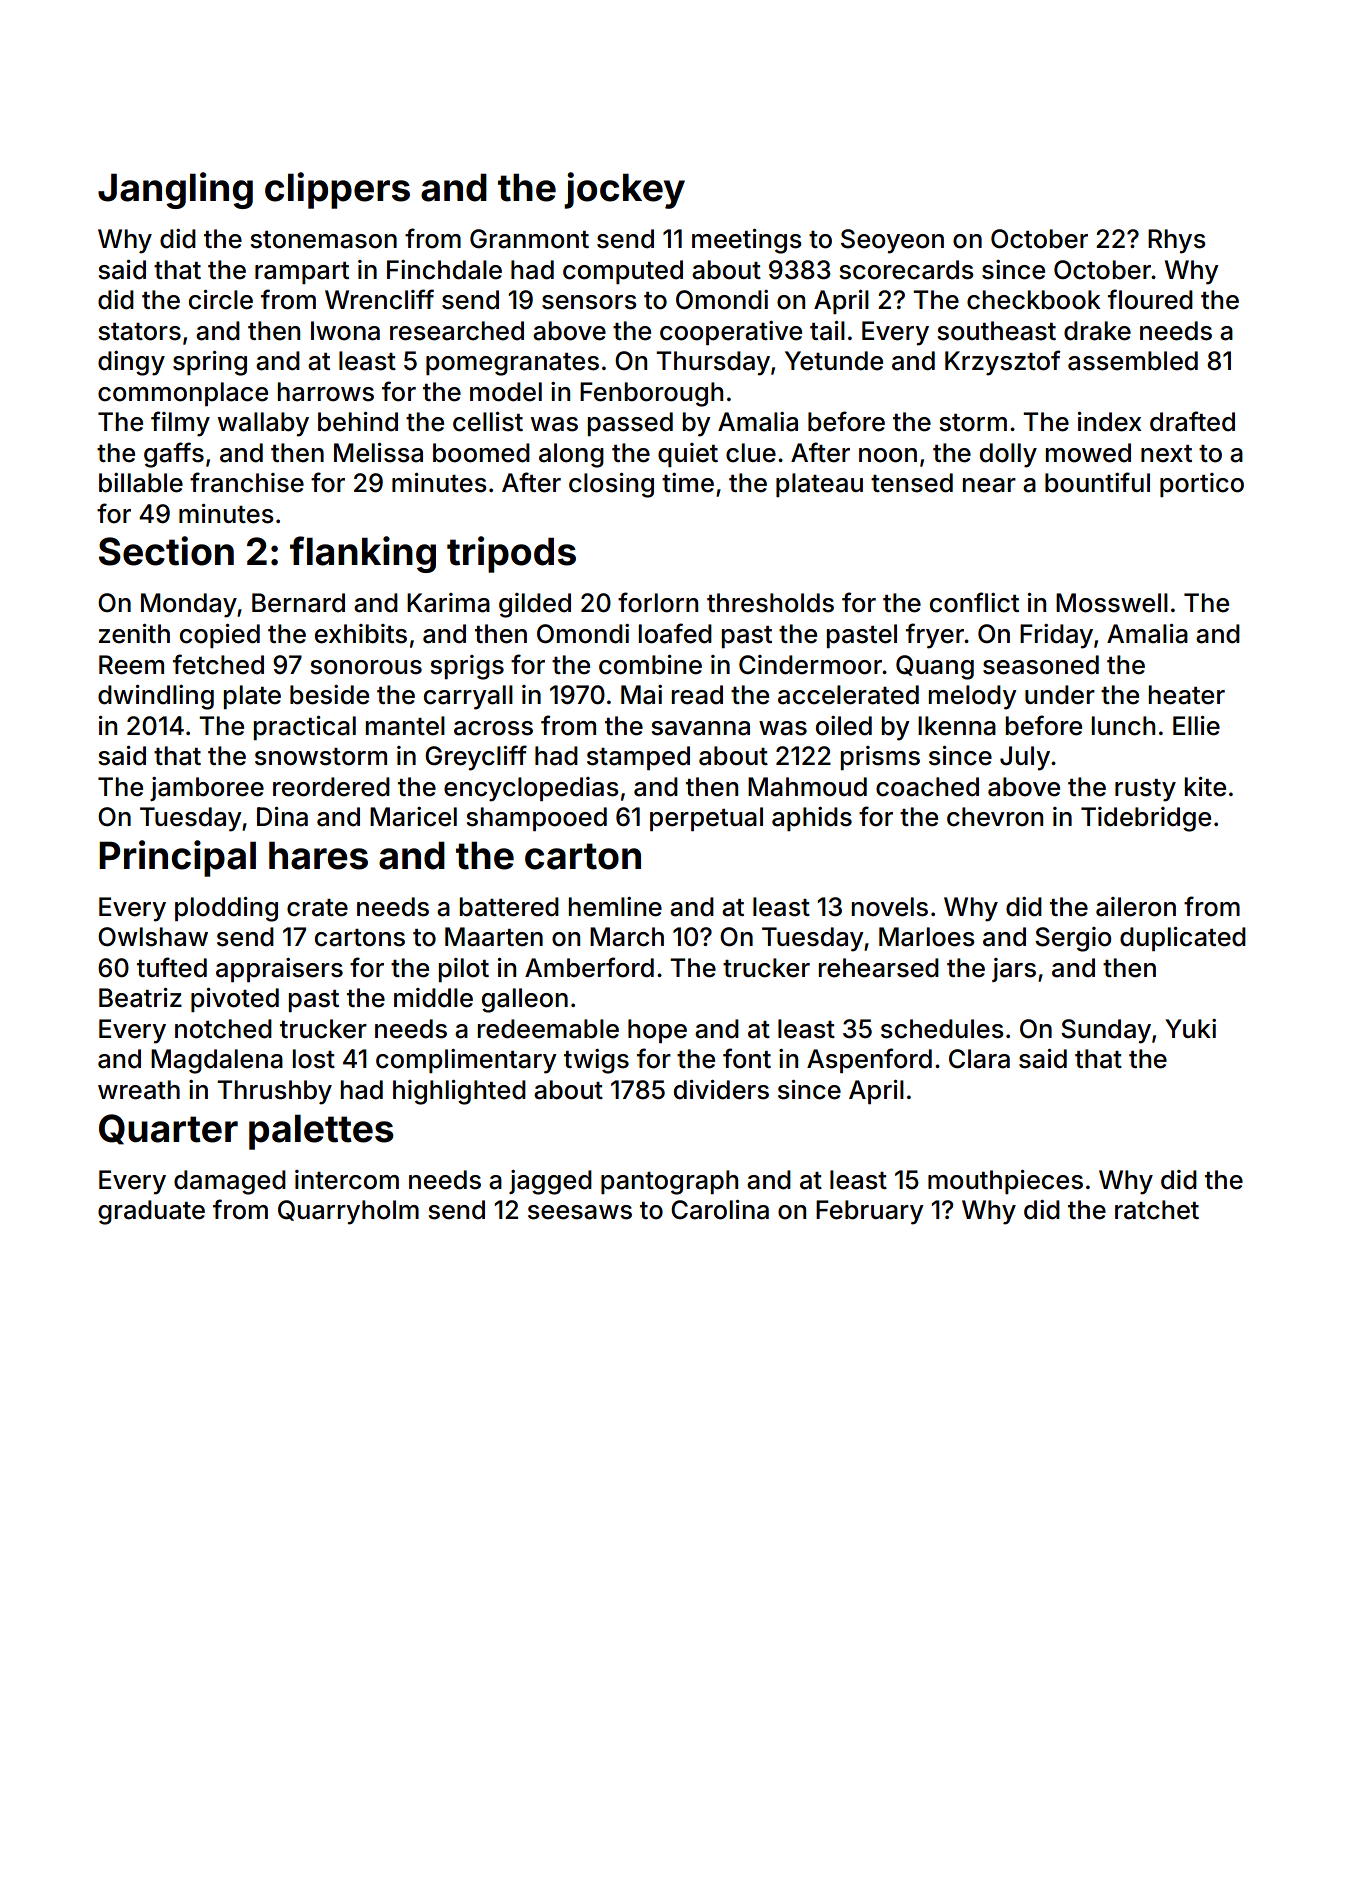 The height and width of the page is (1904, 1346). Describe the element at coordinates (1202, 485) in the page. I see `portico` at that location.
